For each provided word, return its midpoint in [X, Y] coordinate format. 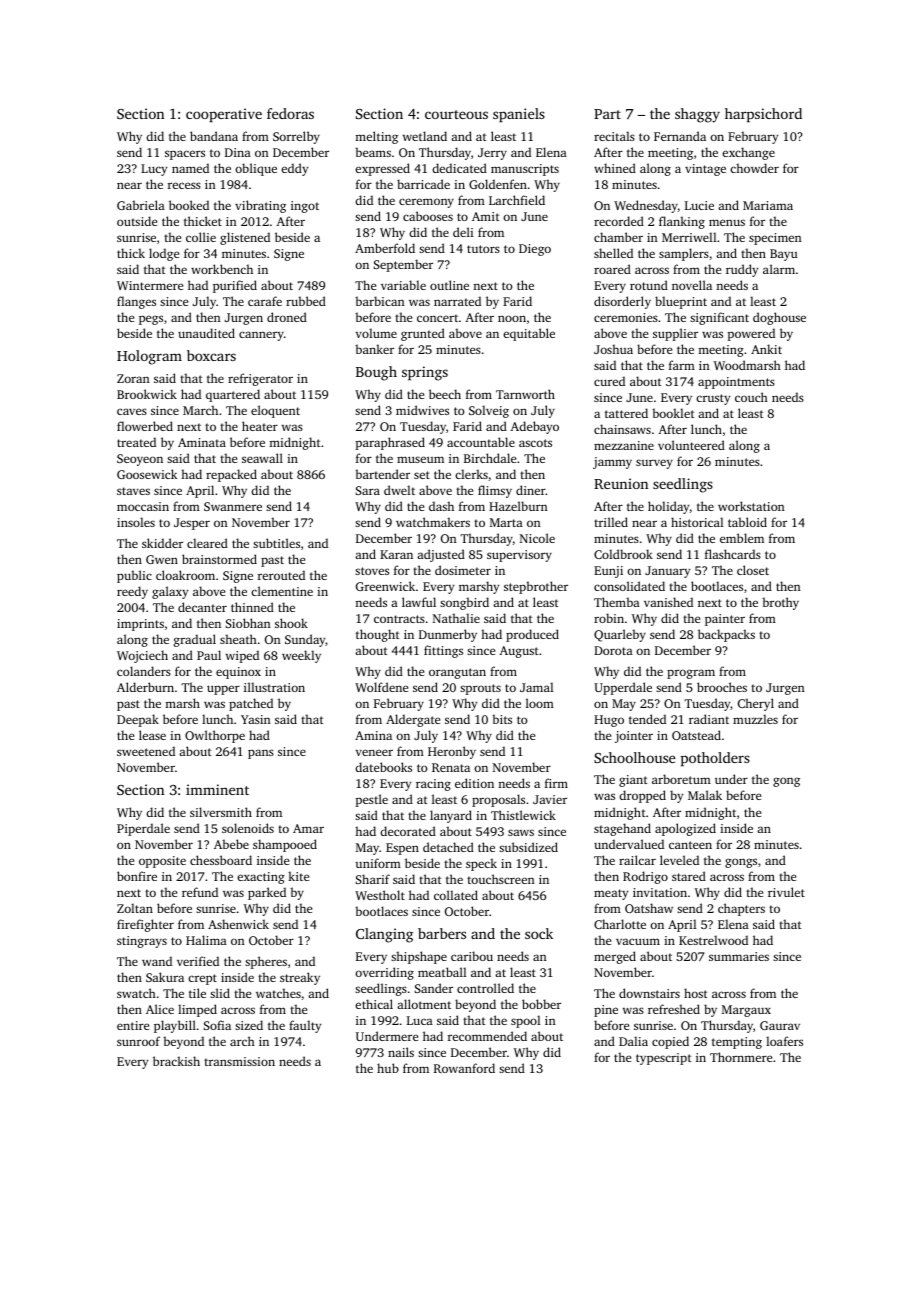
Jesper [192, 524]
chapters [741, 909]
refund [200, 892]
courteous [456, 114]
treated [136, 442]
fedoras [290, 113]
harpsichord [763, 115]
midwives [422, 410]
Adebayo [534, 427]
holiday [668, 507]
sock [539, 933]
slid [220, 993]
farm [682, 365]
